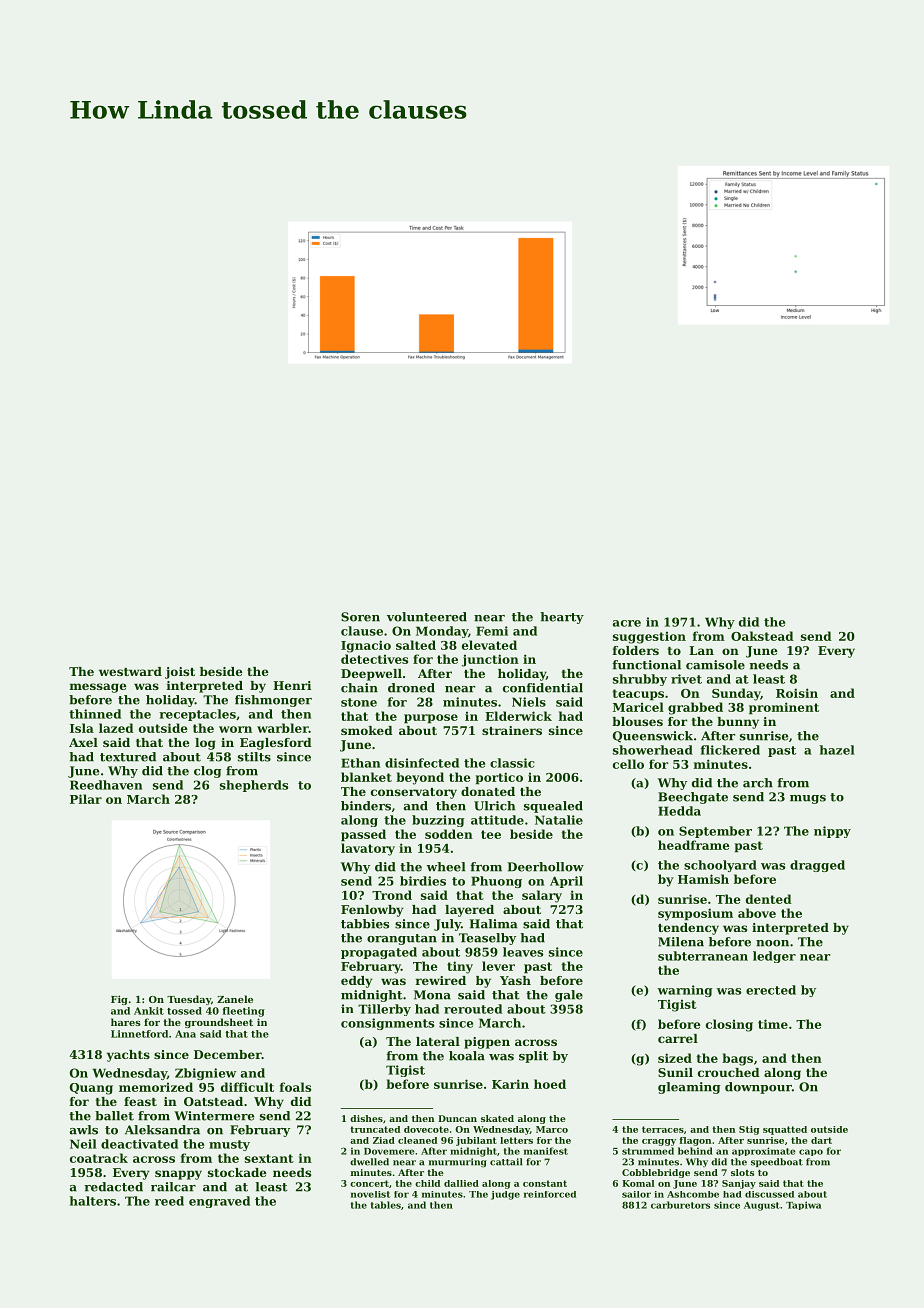 This page has height=1308, width=924. I want to click on foals, so click(295, 1087).
